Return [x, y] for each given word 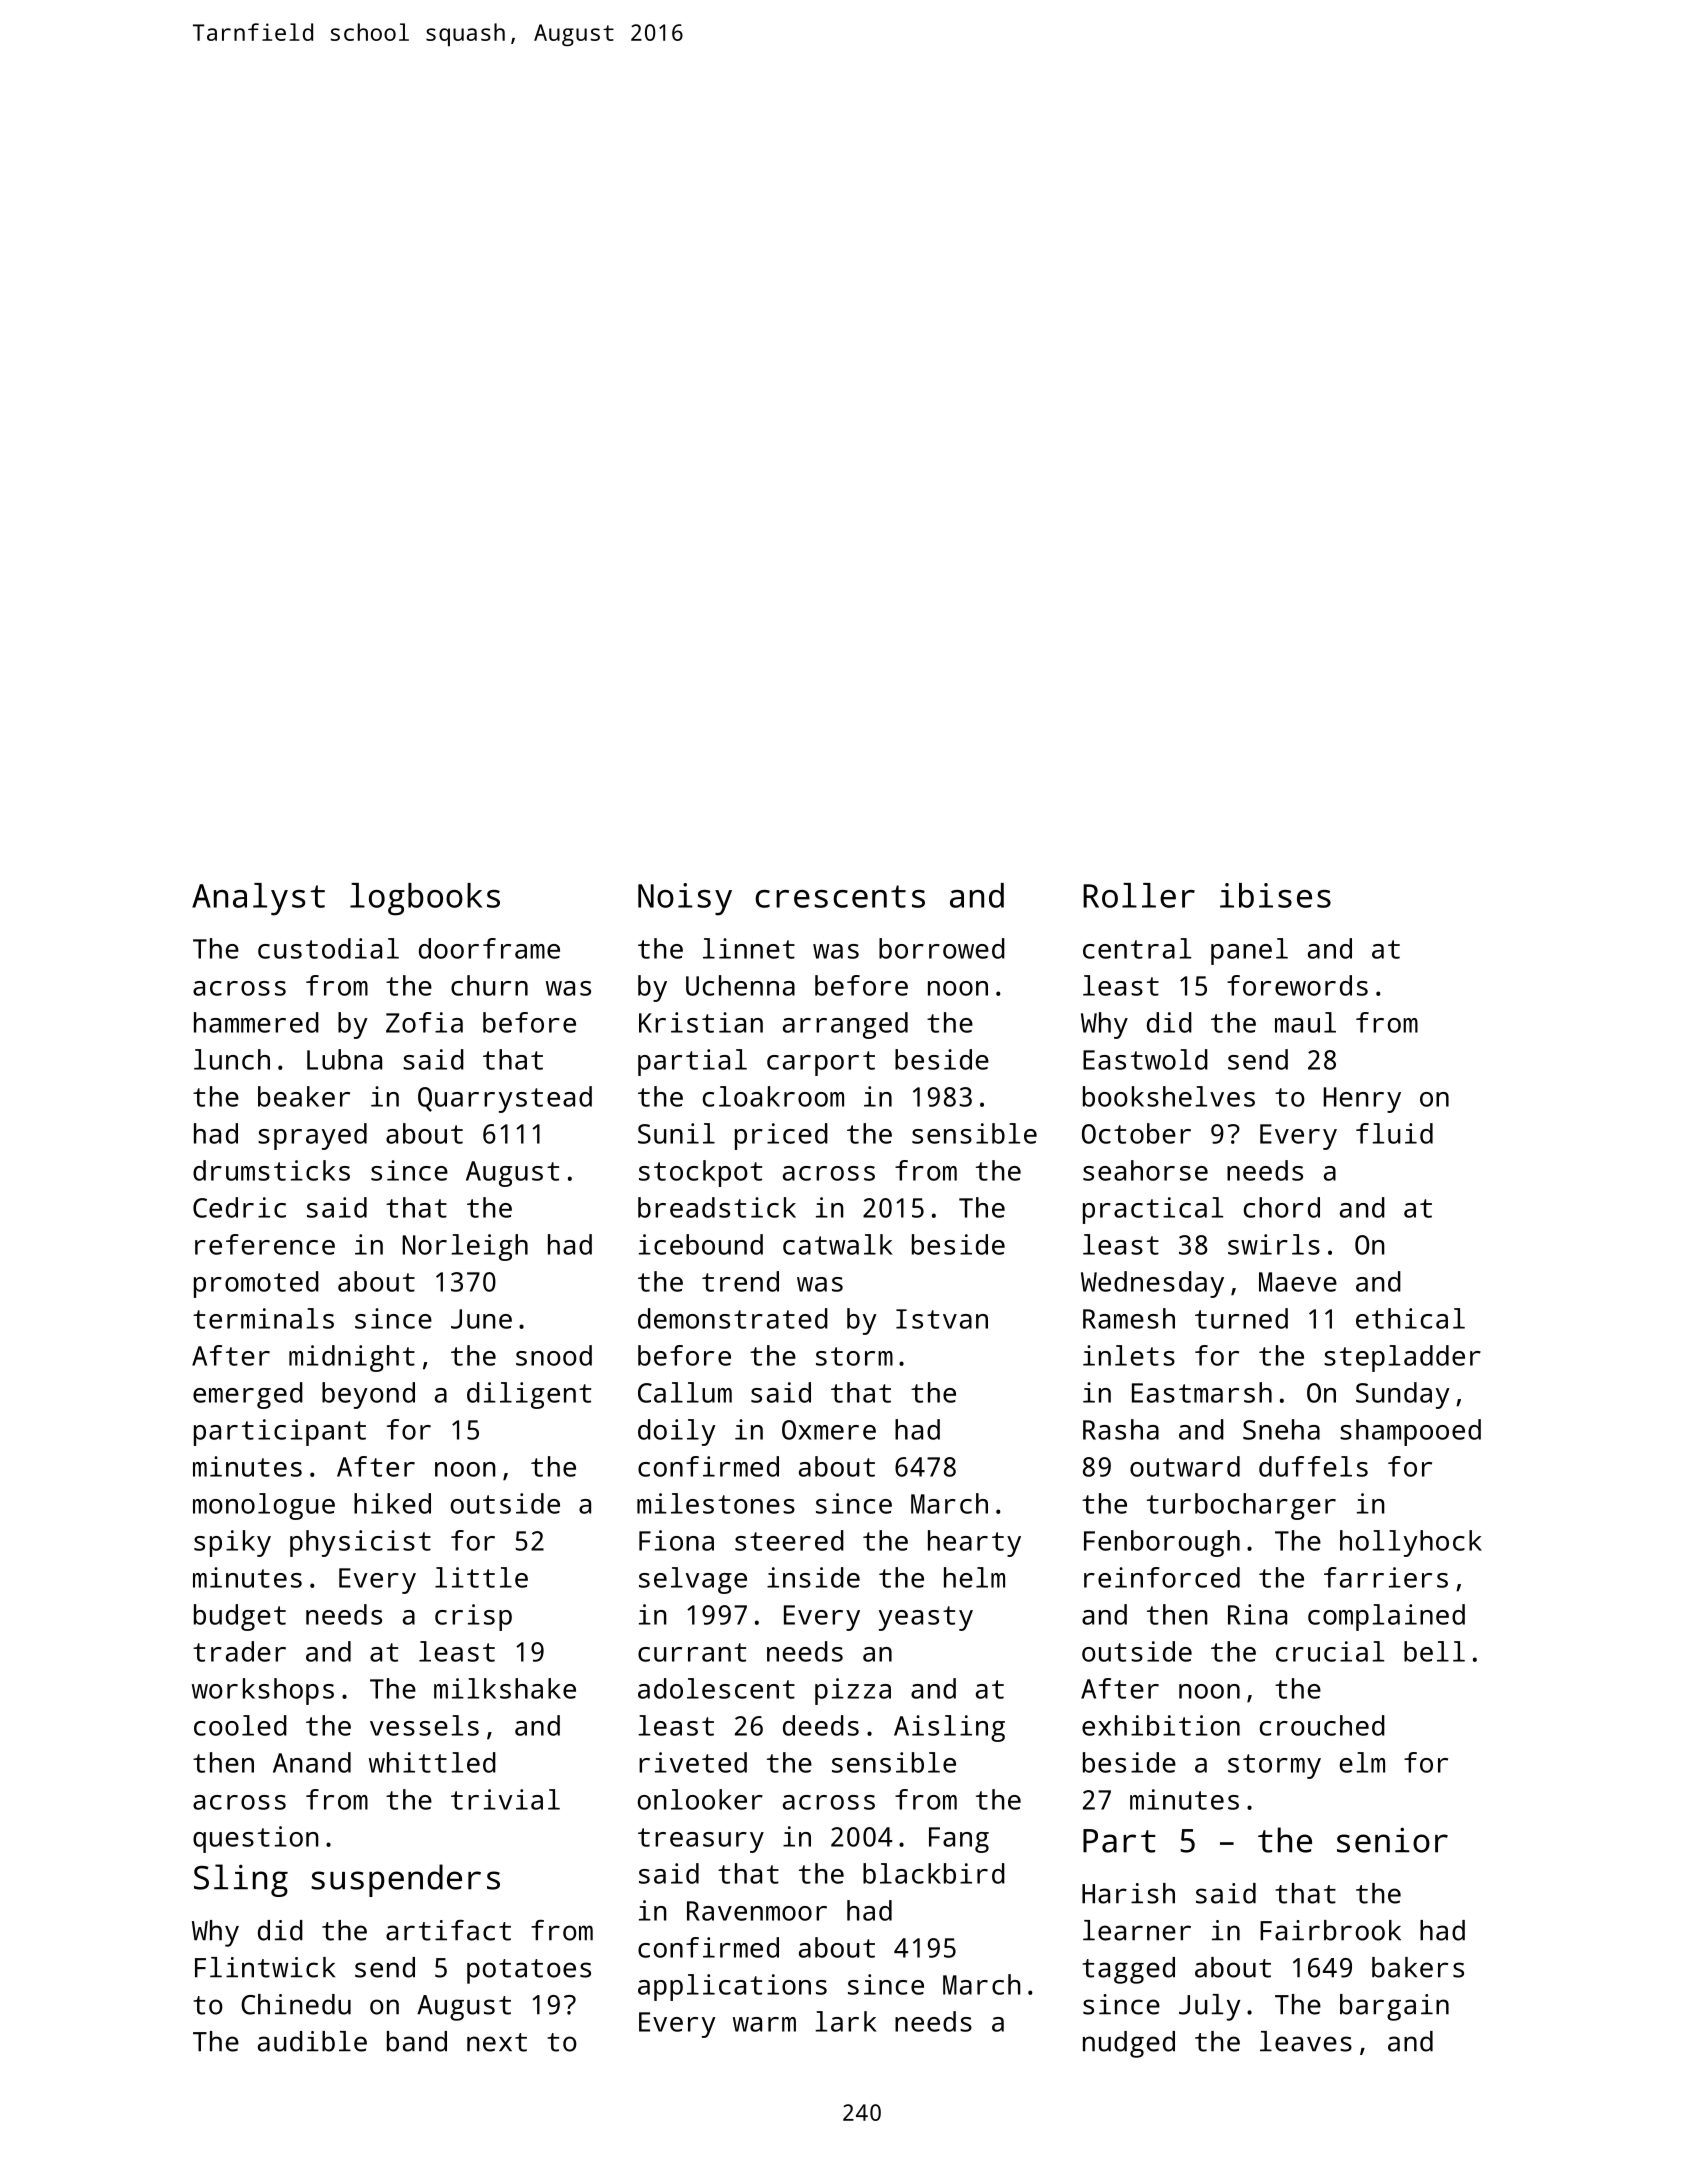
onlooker [700, 1799]
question [256, 1839]
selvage [693, 1580]
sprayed [312, 1136]
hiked [392, 1503]
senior [1392, 1840]
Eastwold [1145, 1059]
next [497, 2042]
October [1136, 1133]
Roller [1139, 895]
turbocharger [1241, 1506]
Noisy [685, 899]
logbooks [425, 899]
